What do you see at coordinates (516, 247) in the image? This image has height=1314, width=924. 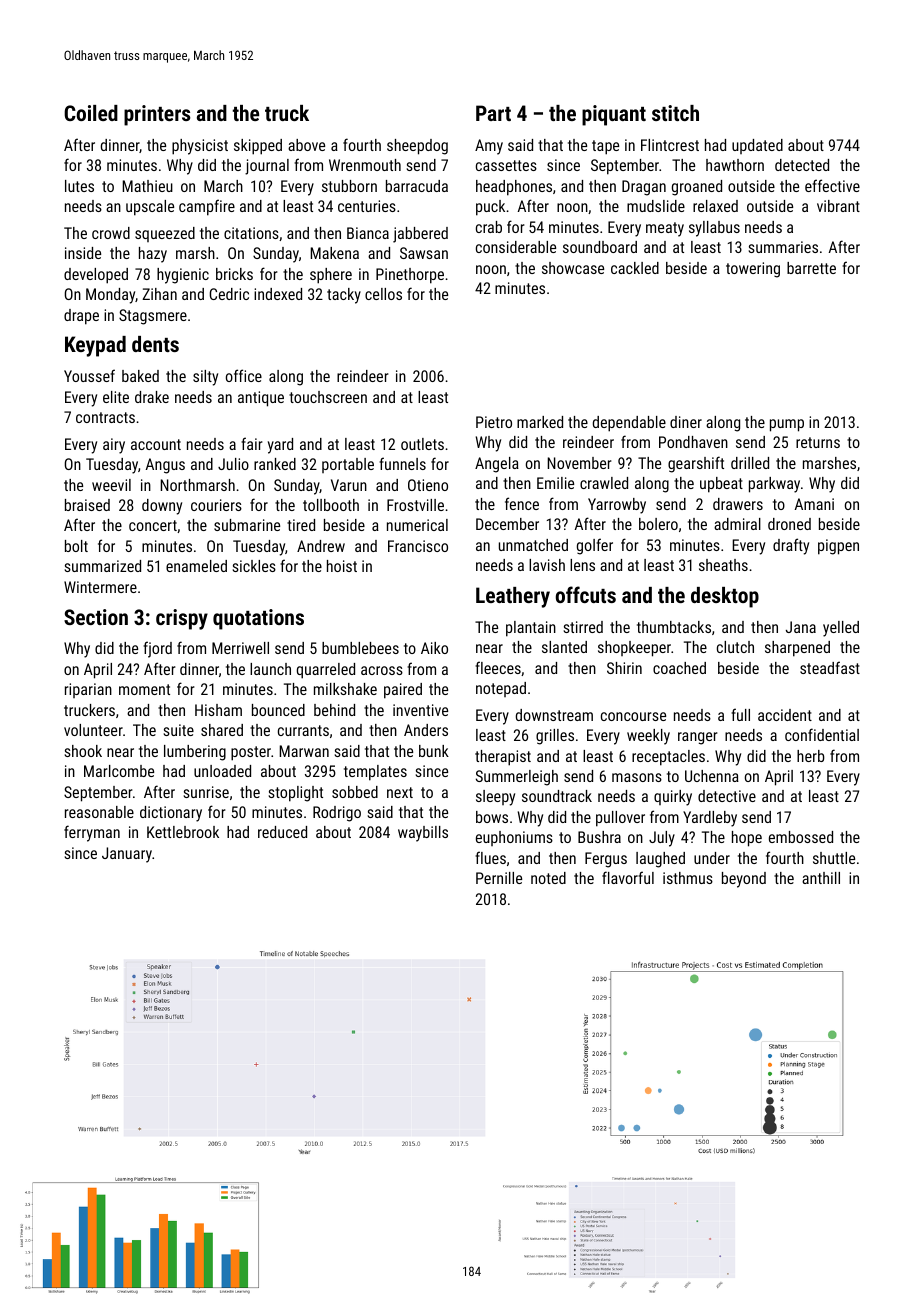 I see `considerable` at bounding box center [516, 247].
